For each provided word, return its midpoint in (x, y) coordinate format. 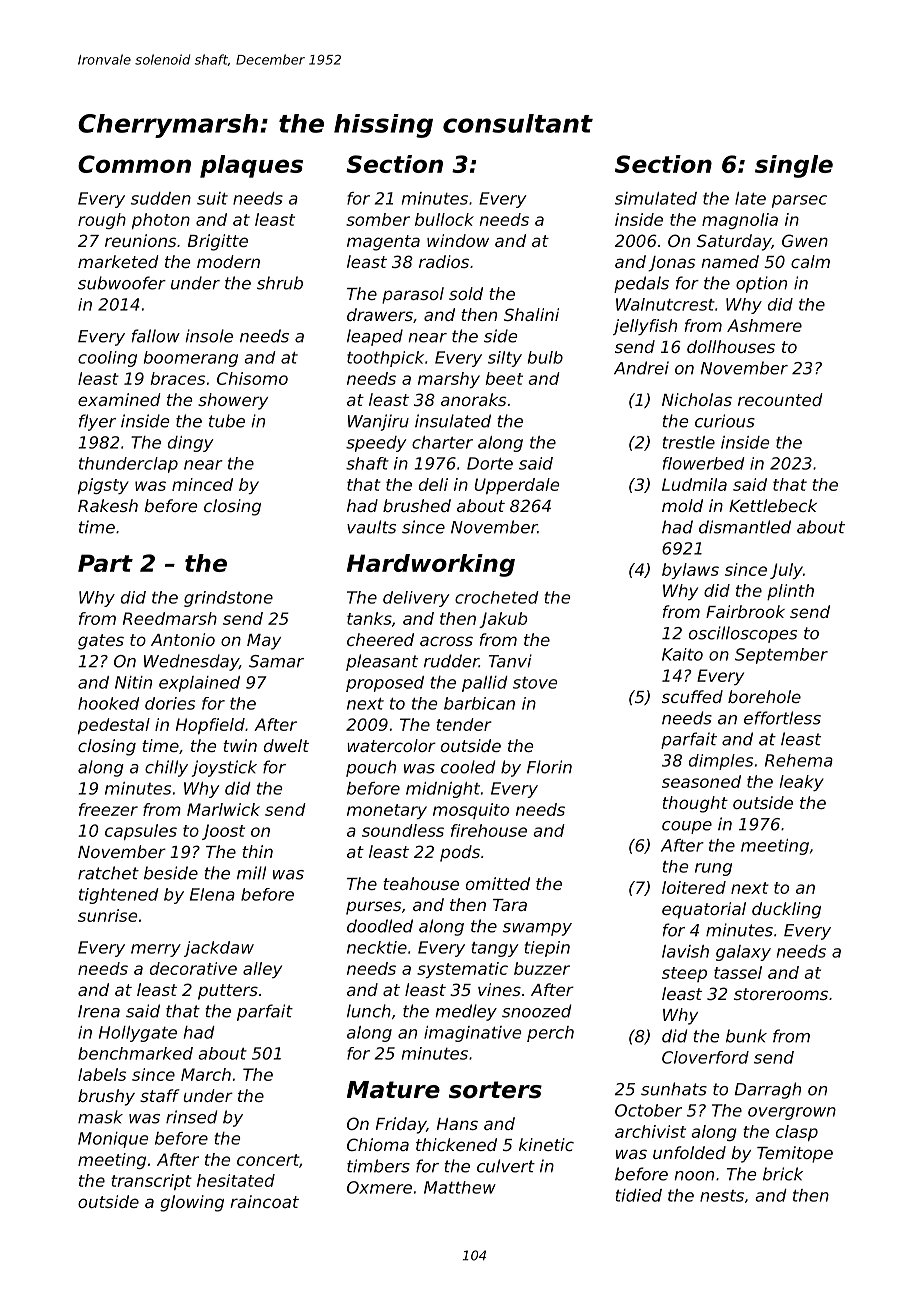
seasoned (701, 781)
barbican (479, 703)
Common (134, 164)
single (794, 166)
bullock (444, 219)
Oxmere (379, 1187)
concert (268, 1160)
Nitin (133, 682)
